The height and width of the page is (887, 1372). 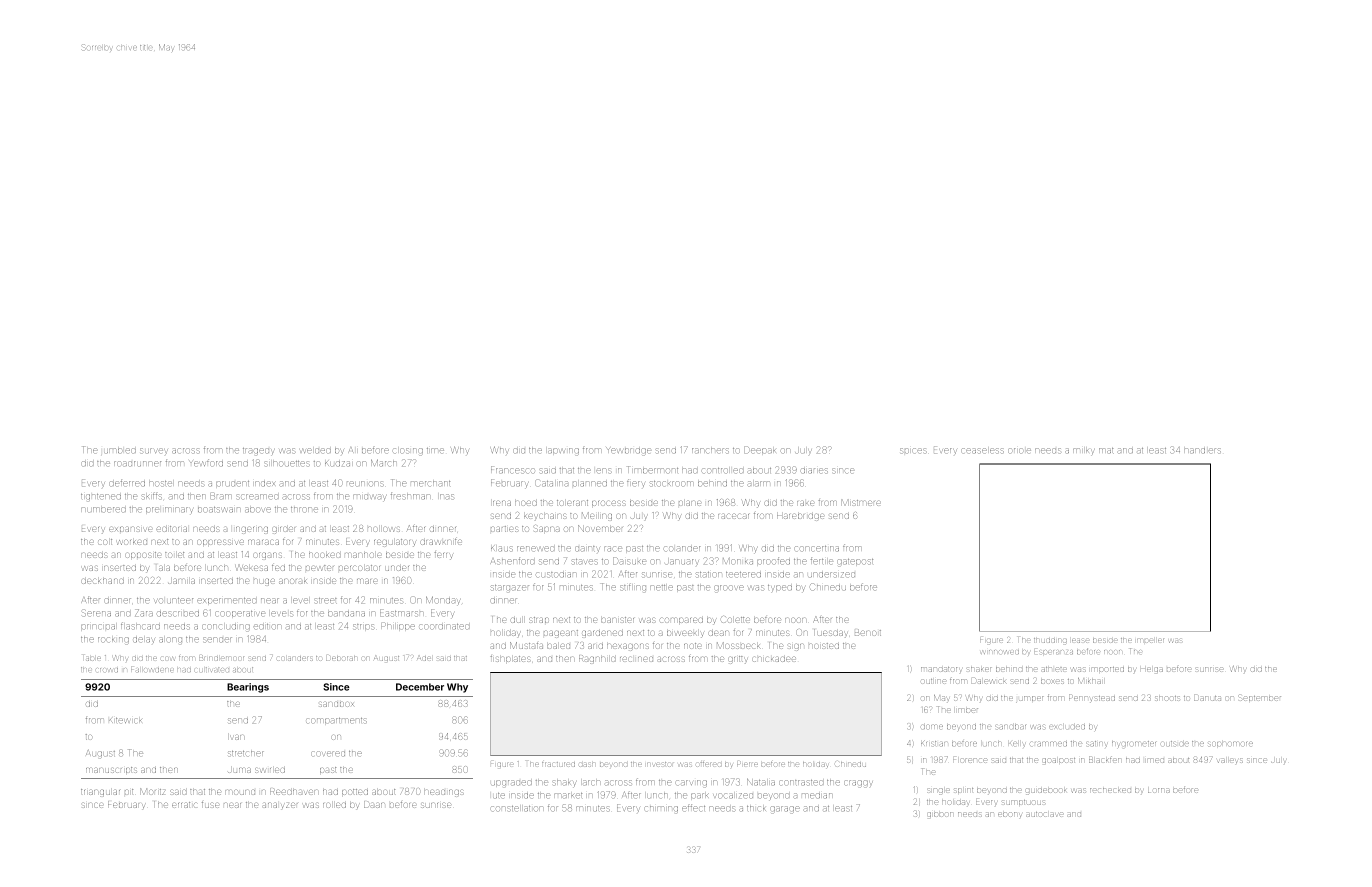 I want to click on roadrunner, so click(x=137, y=463).
